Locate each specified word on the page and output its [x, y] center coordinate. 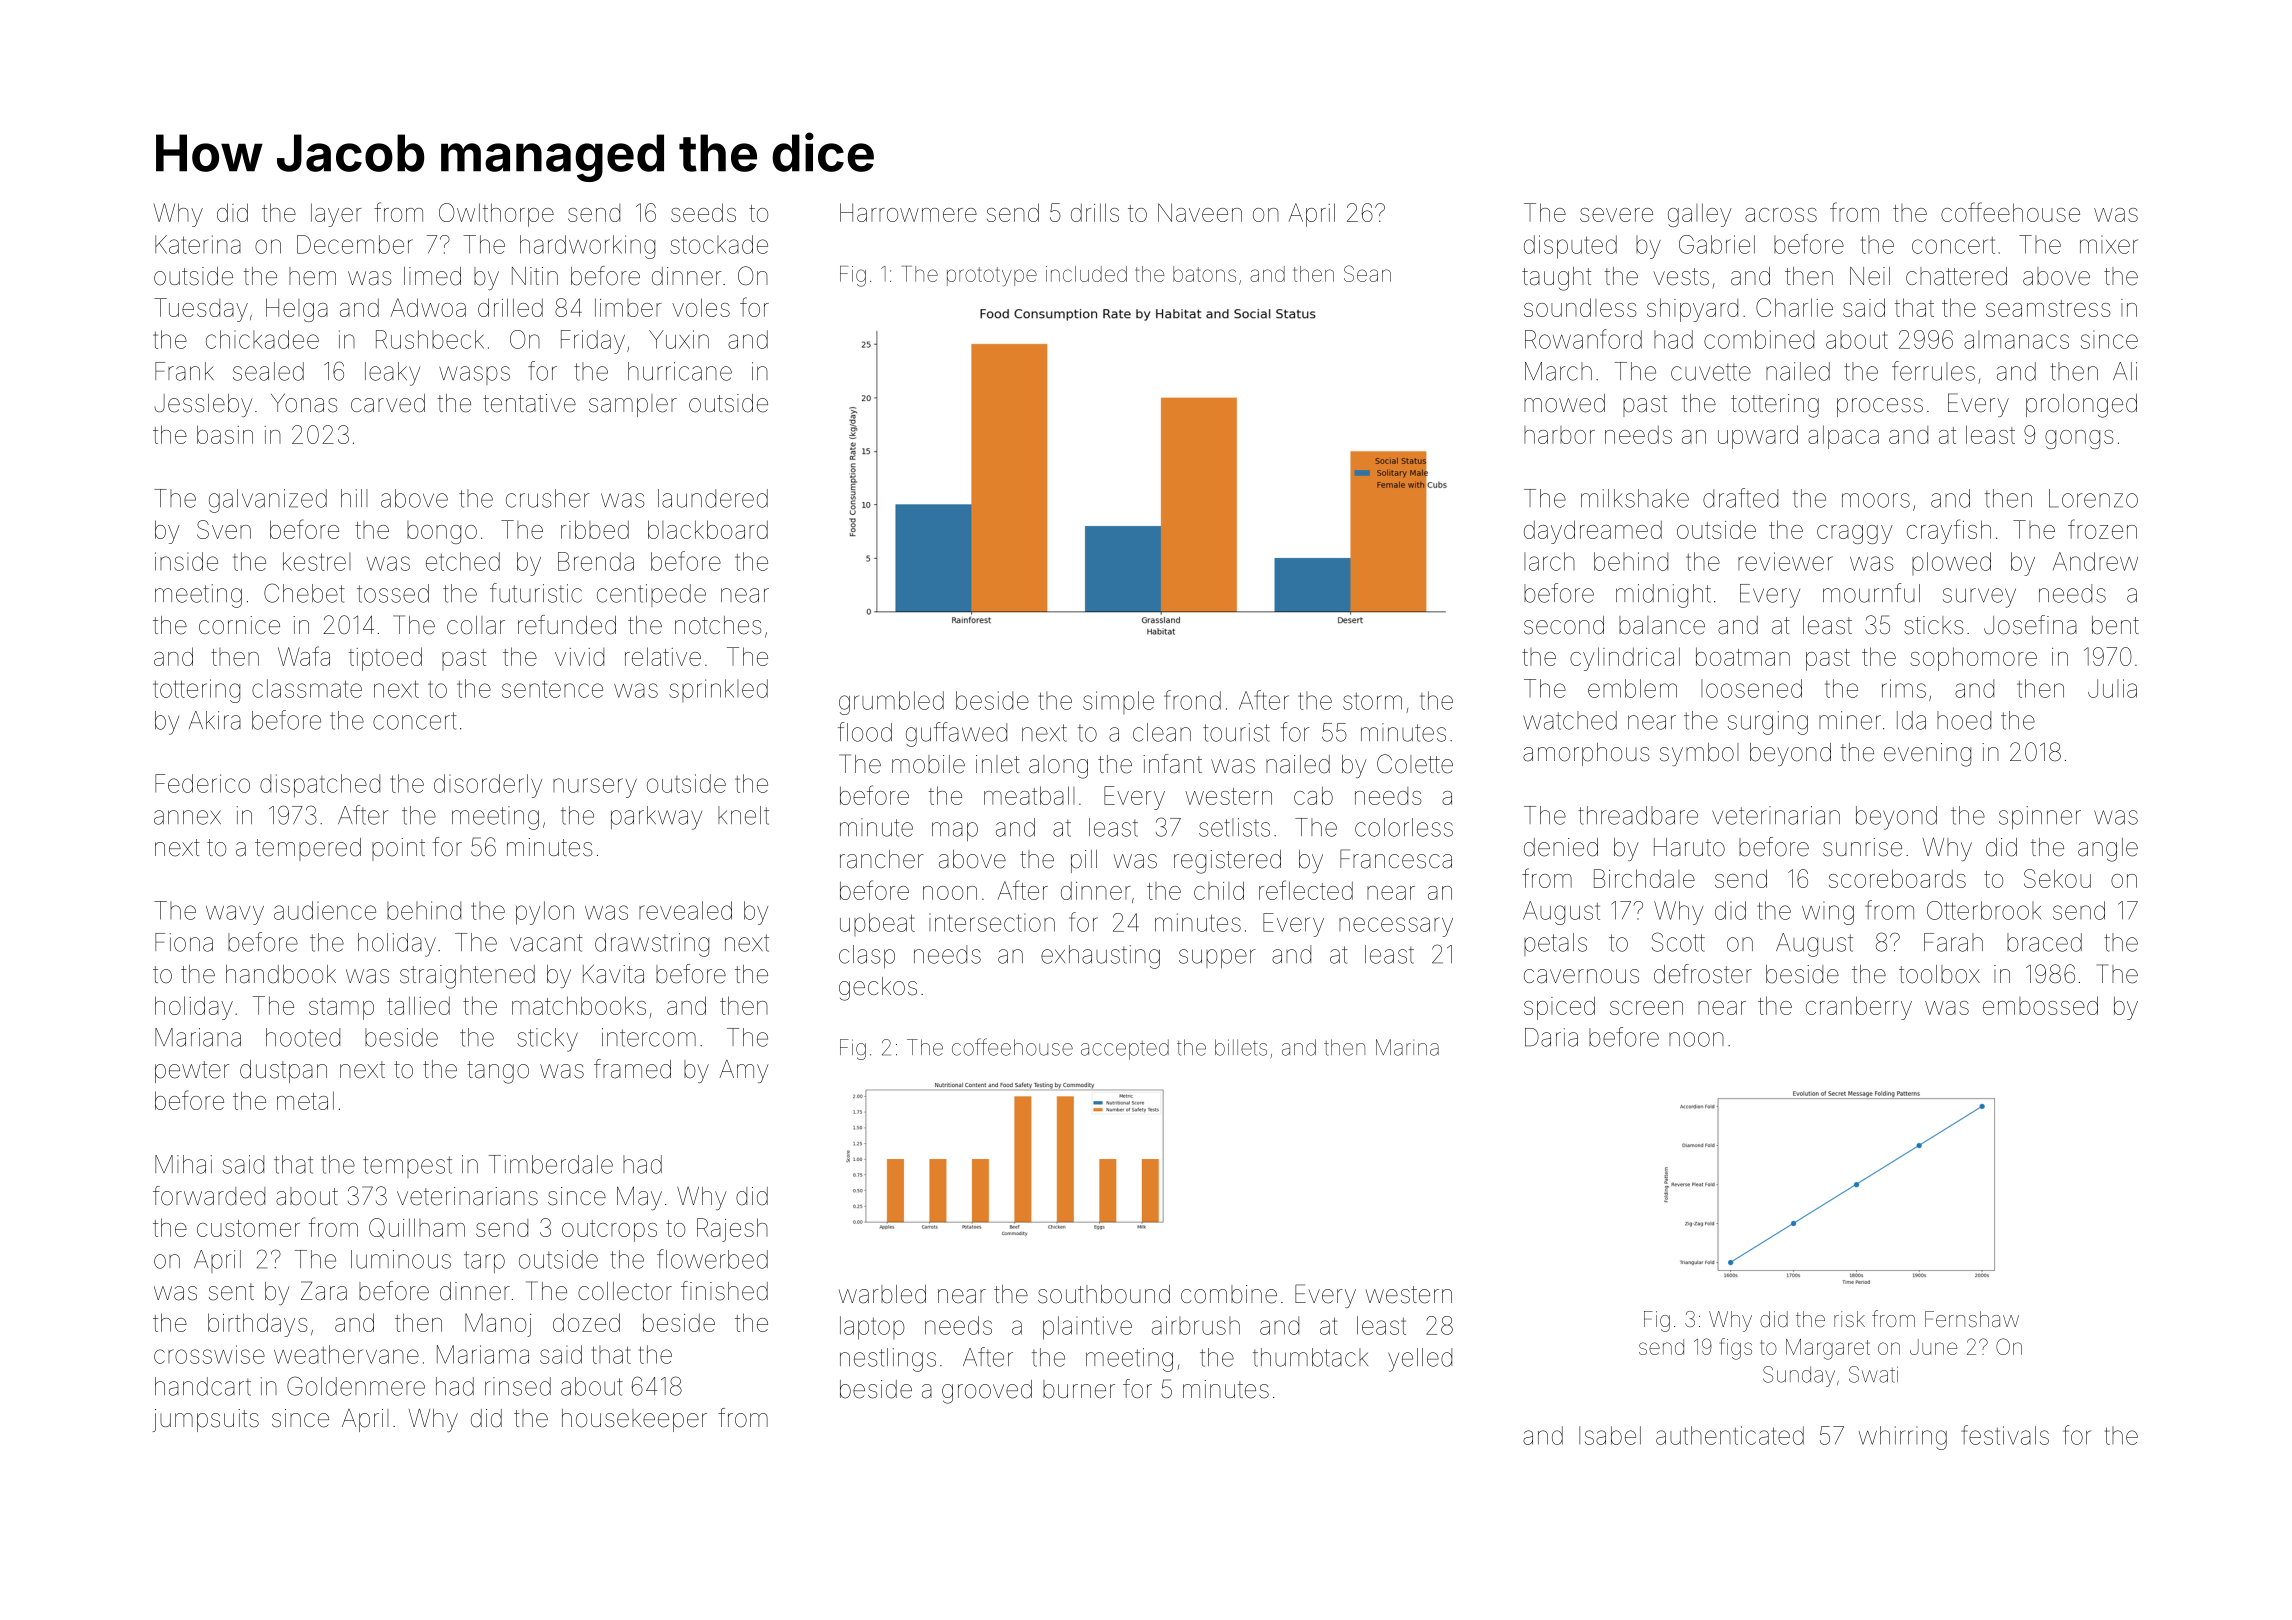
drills [1095, 212]
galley [1700, 215]
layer [336, 215]
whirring [1903, 1438]
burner [1079, 1389]
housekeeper [634, 1420]
